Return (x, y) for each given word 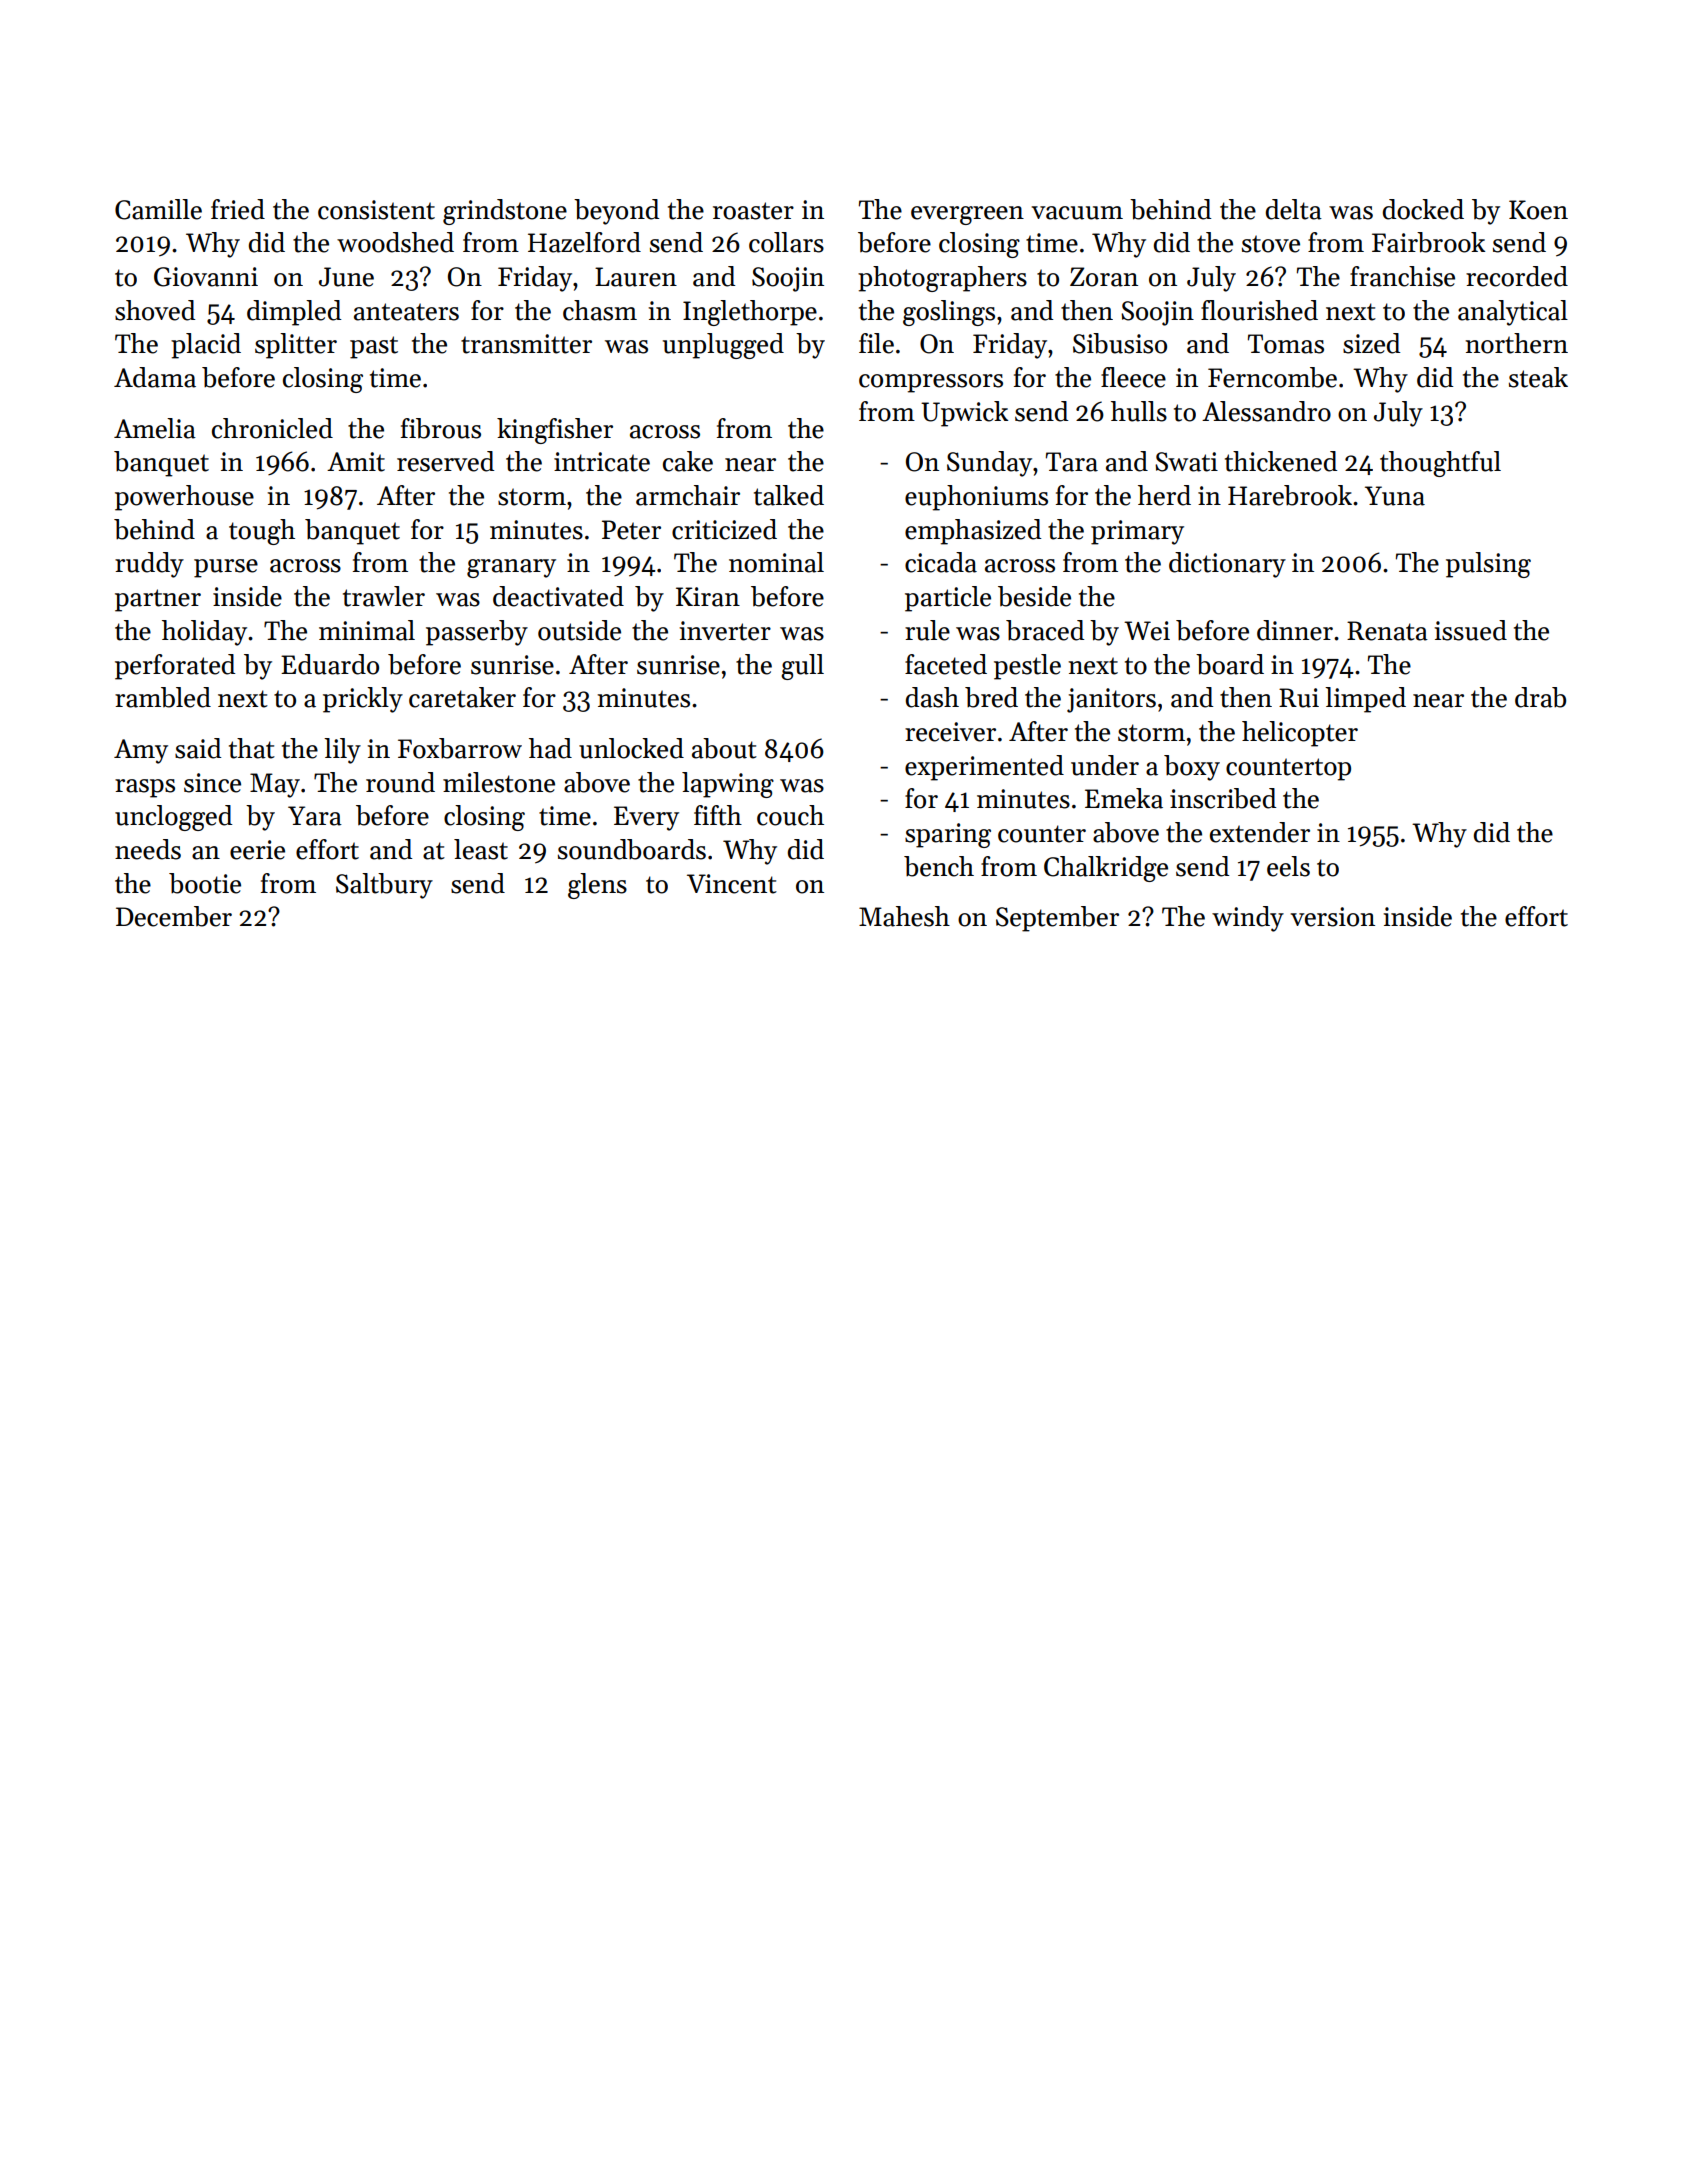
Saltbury (384, 886)
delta (1294, 209)
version (1333, 917)
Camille (158, 209)
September (1057, 919)
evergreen (967, 215)
